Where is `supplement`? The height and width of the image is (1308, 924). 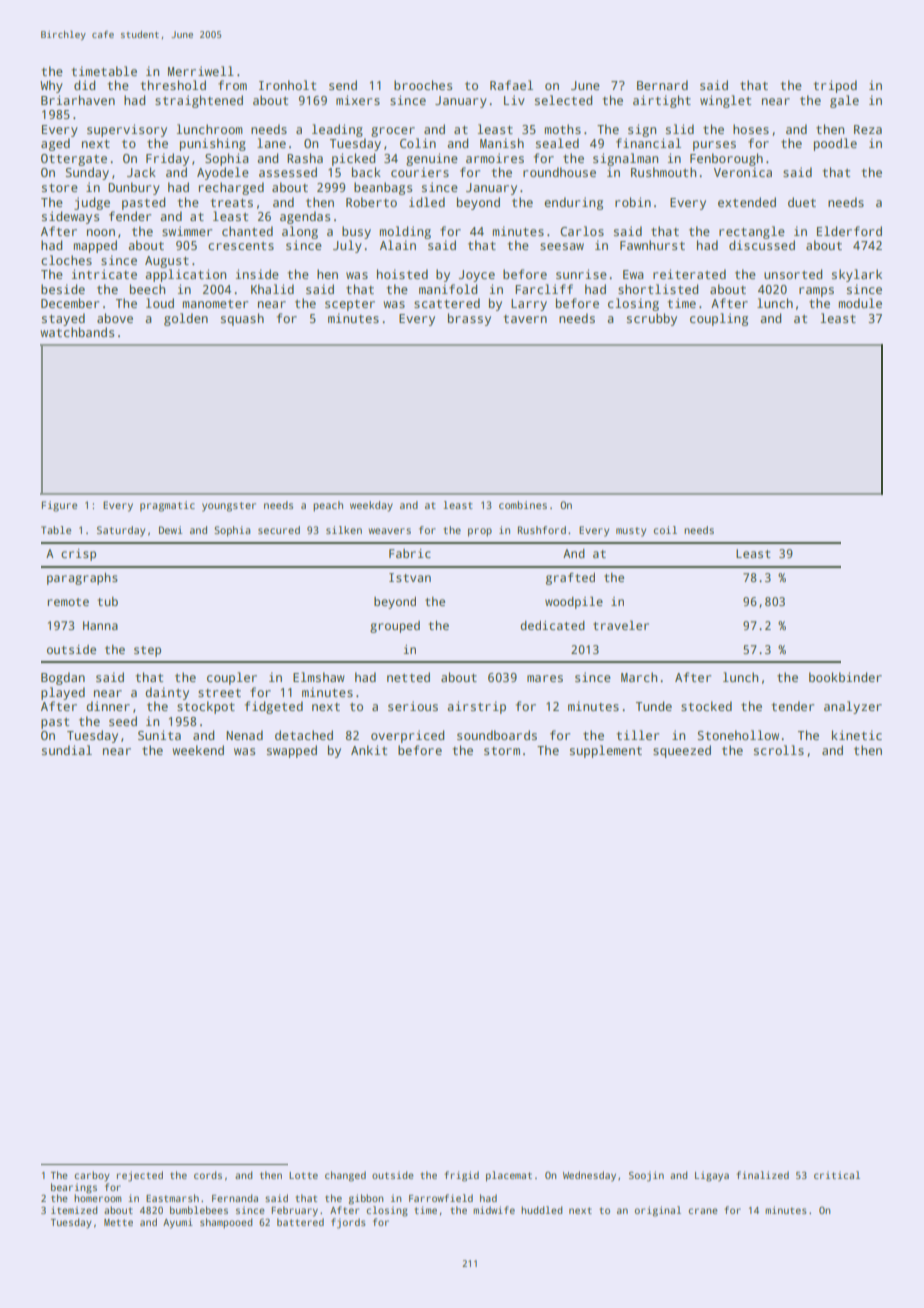
supplement is located at coordinates (606, 751).
